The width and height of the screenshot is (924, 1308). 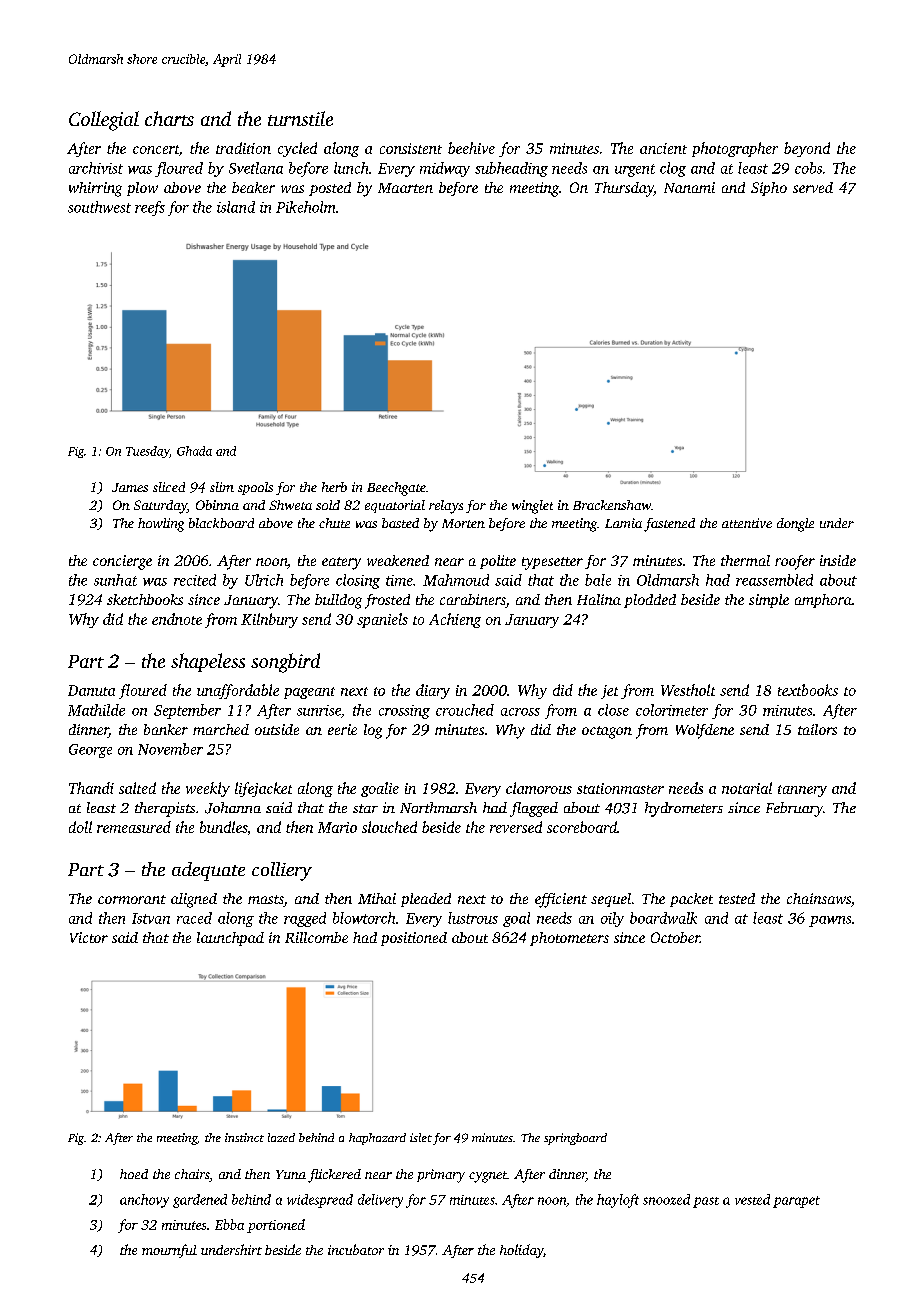 I want to click on equatorial, so click(x=395, y=506).
